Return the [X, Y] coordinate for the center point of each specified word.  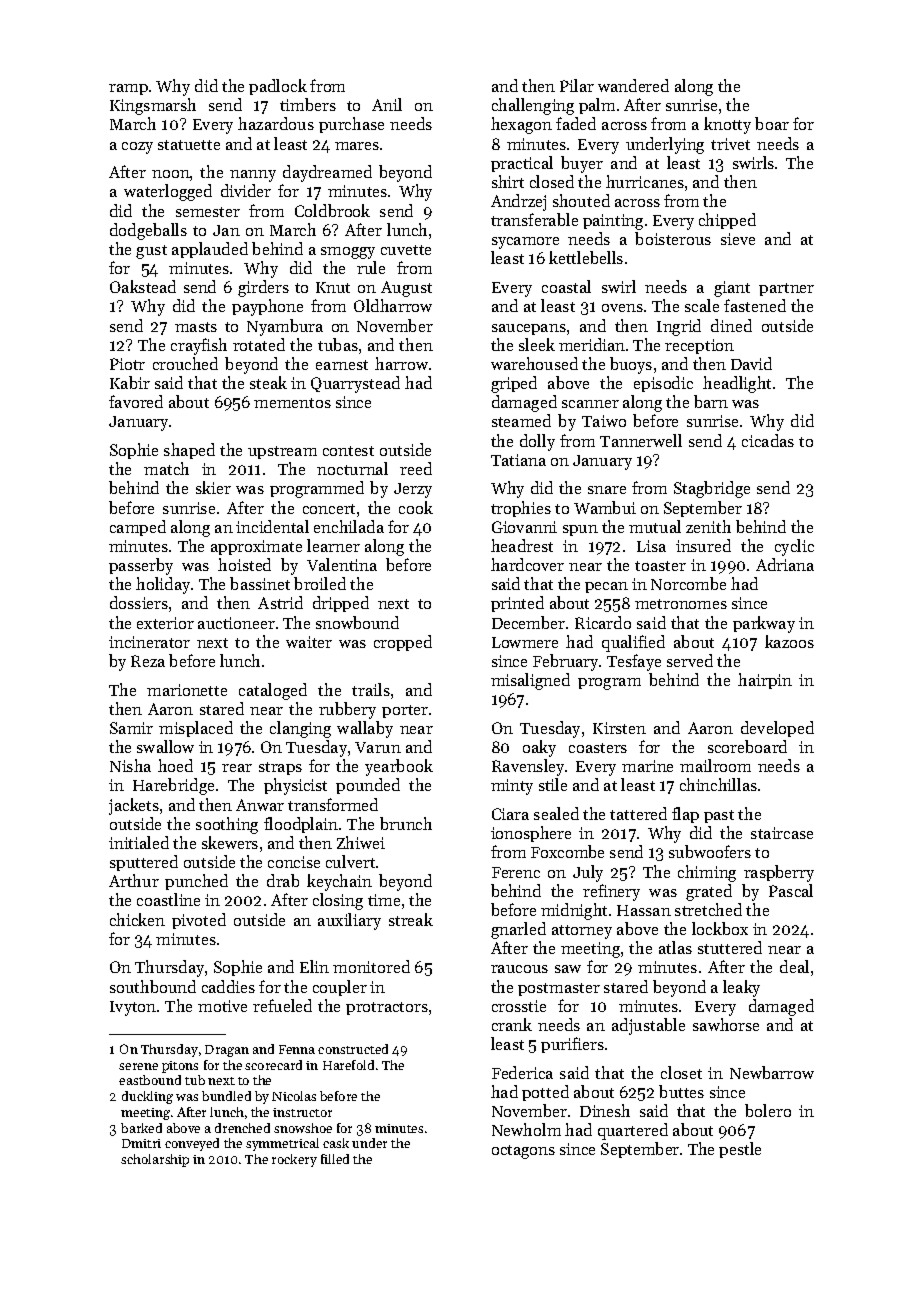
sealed [556, 813]
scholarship [155, 1160]
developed [777, 729]
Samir [131, 728]
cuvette [406, 250]
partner [786, 289]
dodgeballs [148, 231]
